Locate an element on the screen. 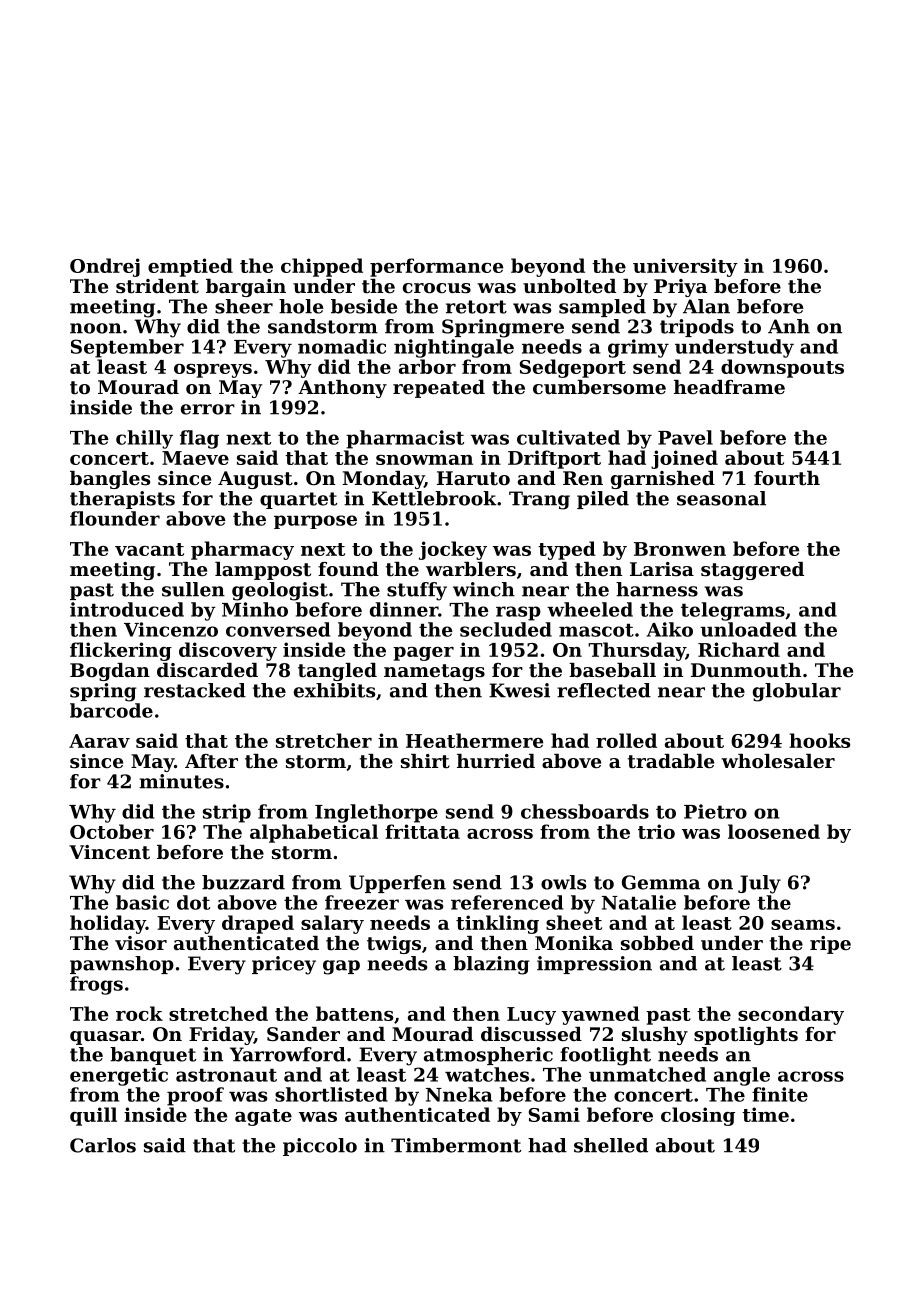 This screenshot has width=924, height=1311. October is located at coordinates (112, 831).
